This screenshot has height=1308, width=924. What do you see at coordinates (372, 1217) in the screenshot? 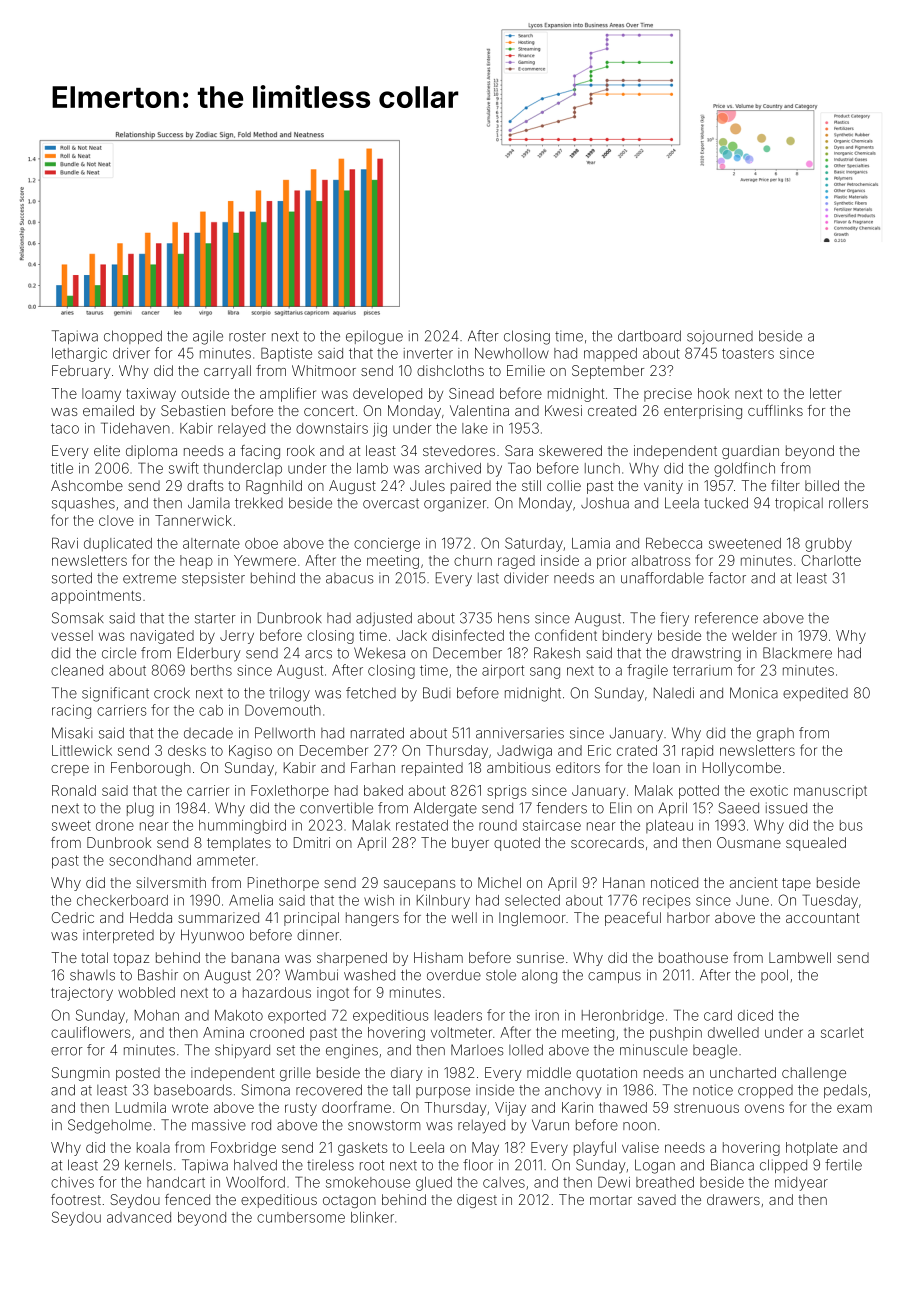
I see `blinker` at bounding box center [372, 1217].
